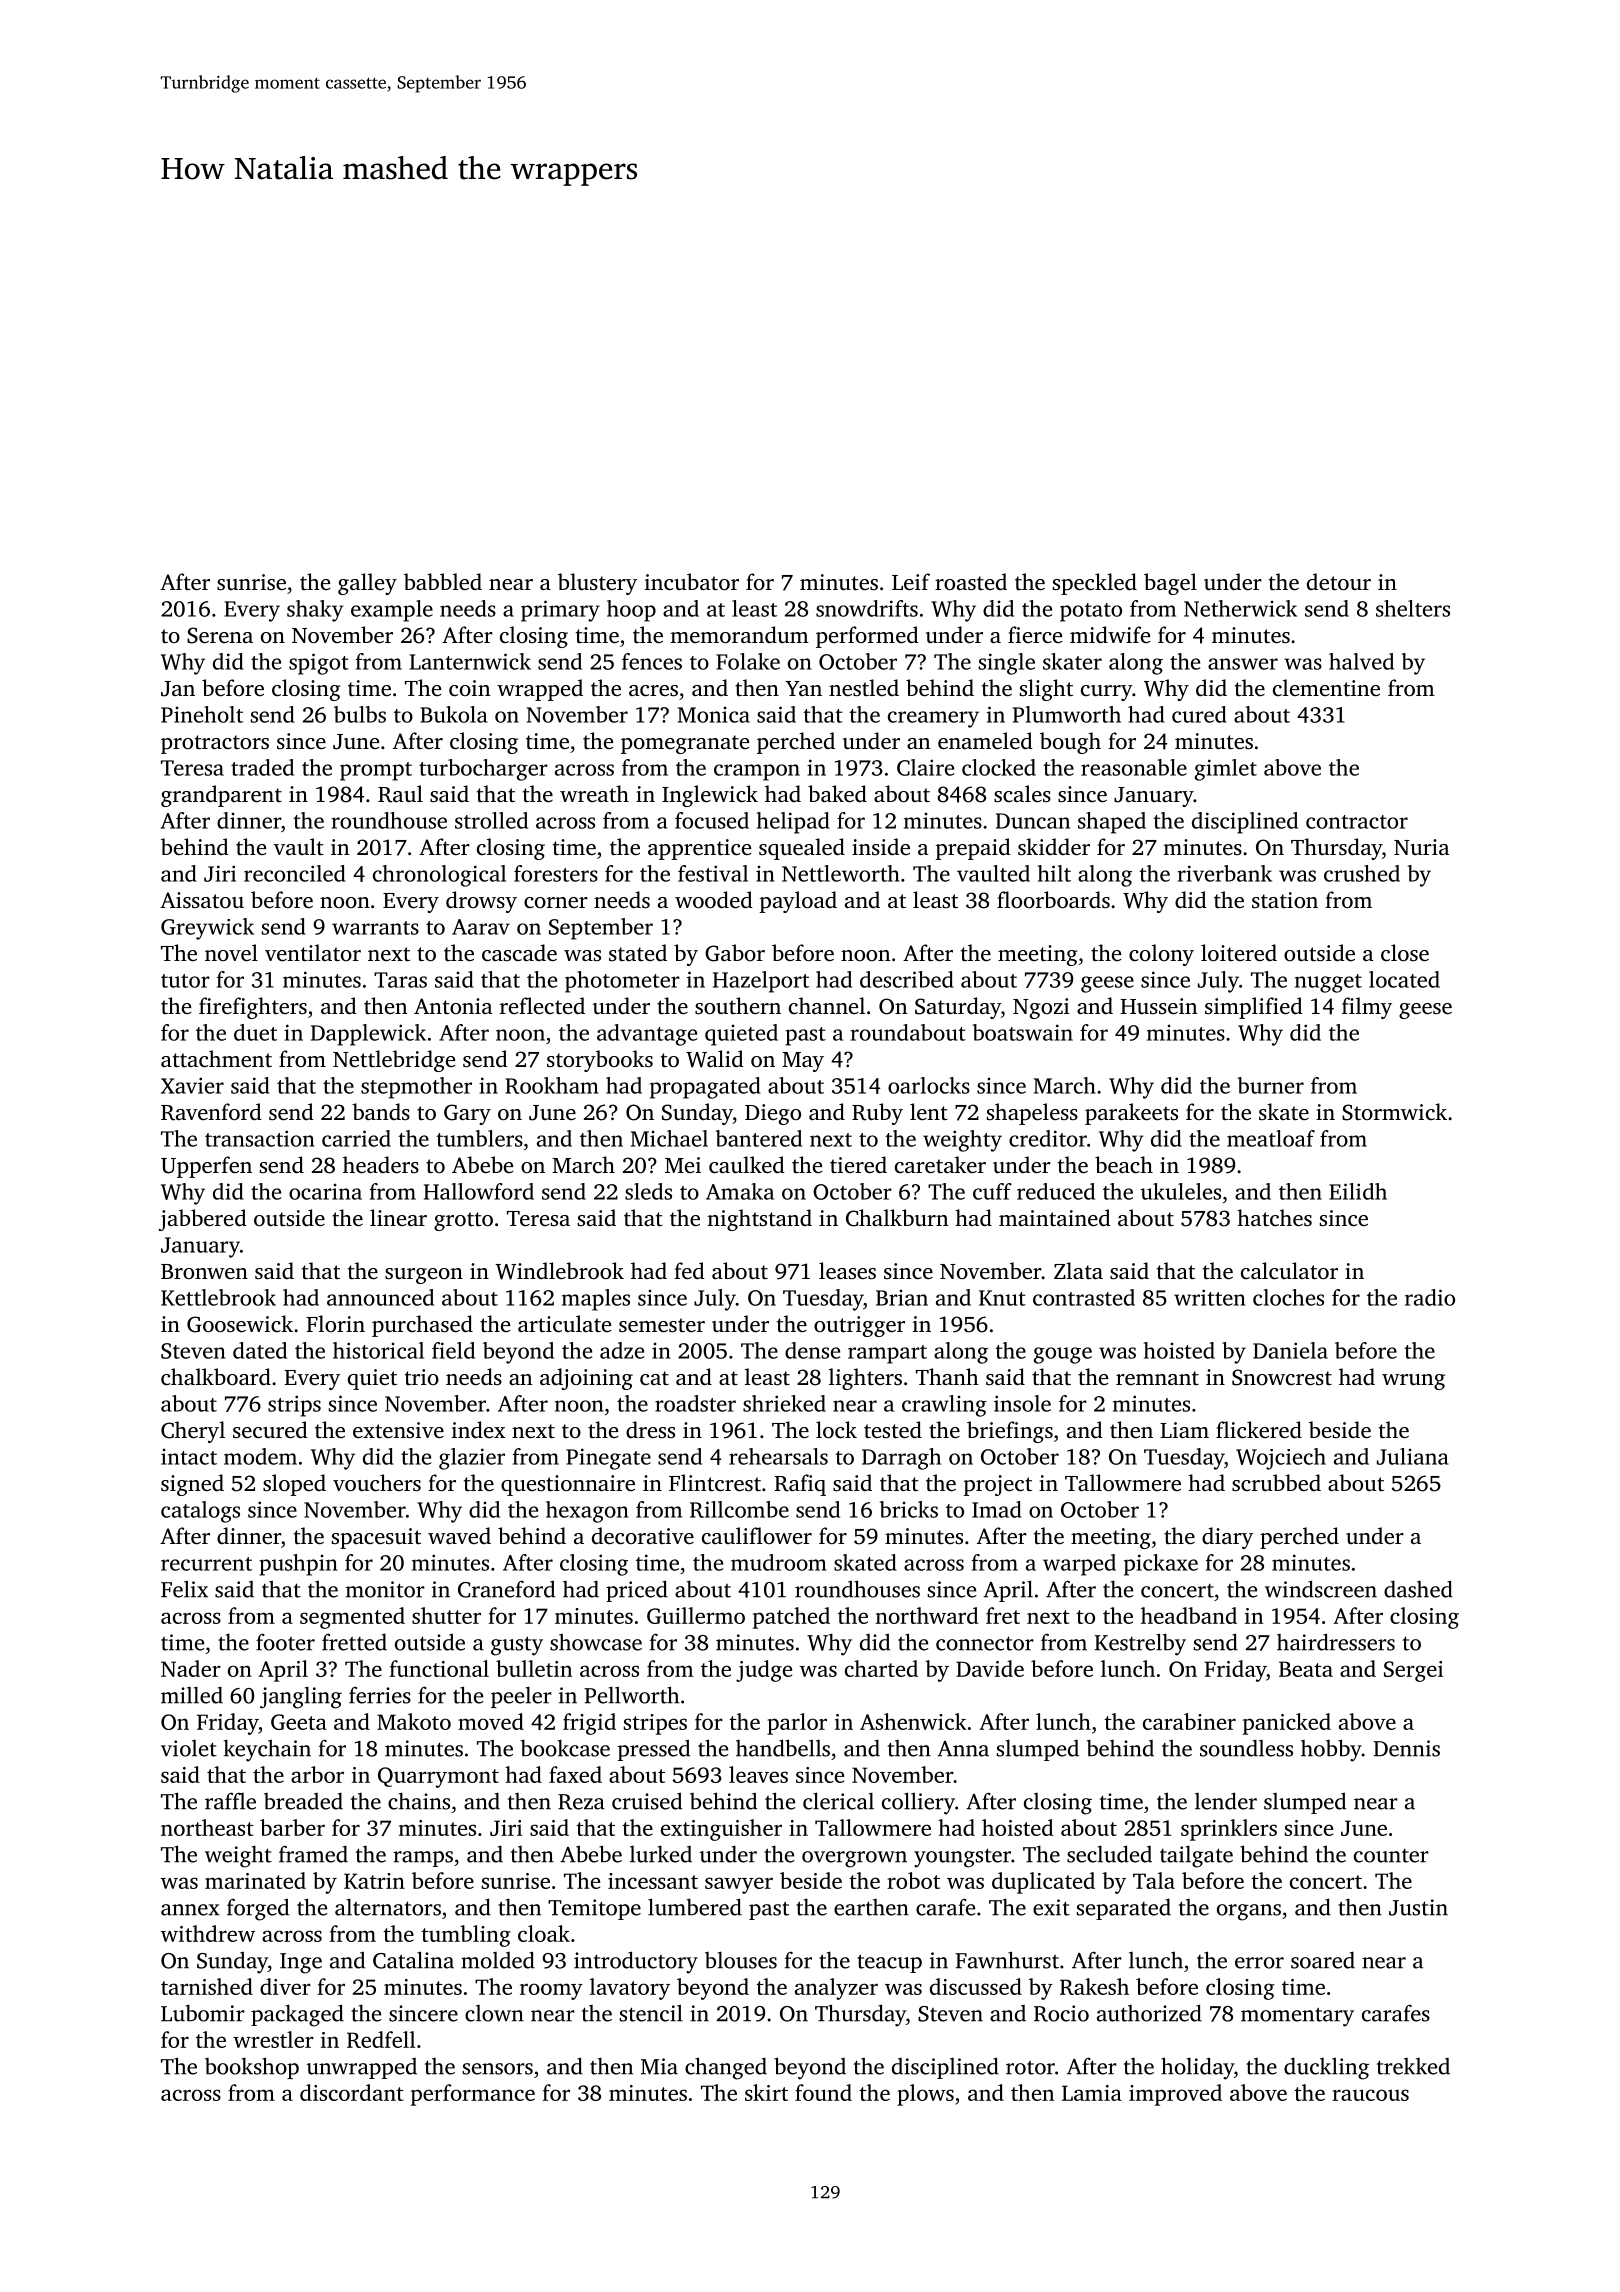  Describe the element at coordinates (643, 1536) in the page. I see `decorative` at that location.
